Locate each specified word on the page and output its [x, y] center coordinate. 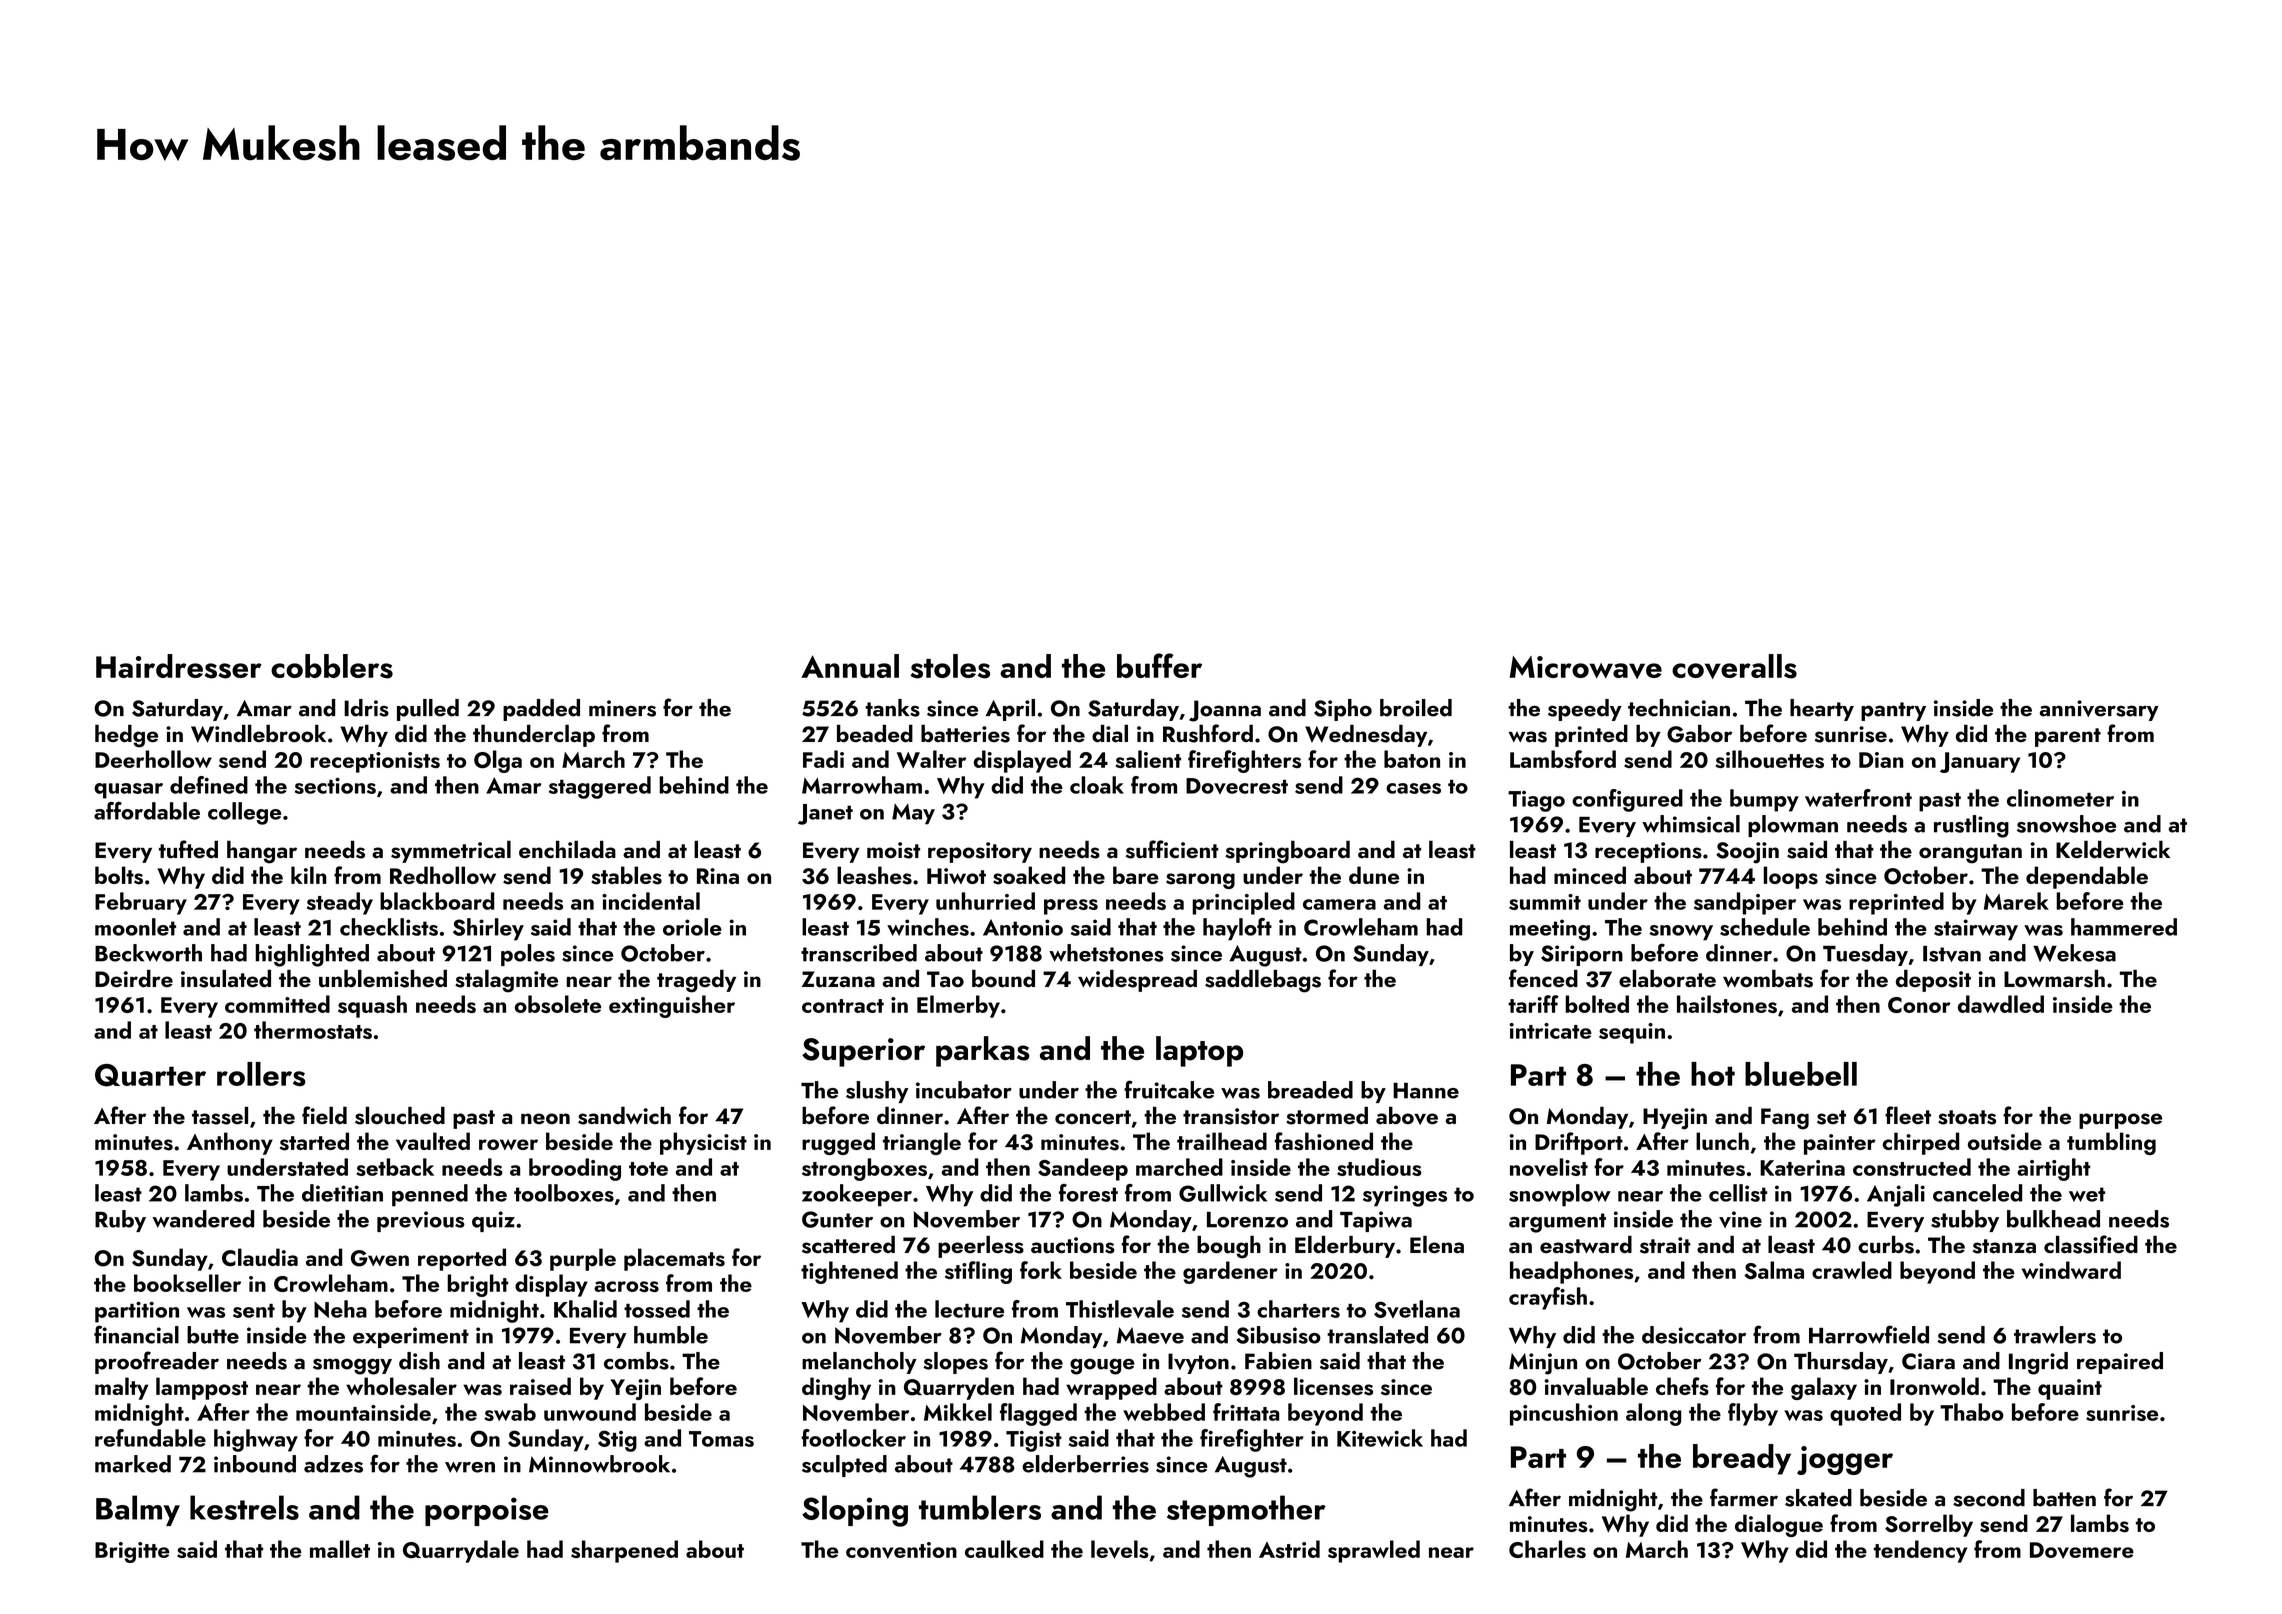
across [626, 1286]
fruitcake [1169, 1089]
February [141, 903]
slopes [955, 1363]
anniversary [2099, 710]
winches [928, 927]
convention [901, 1550]
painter [1840, 1144]
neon [545, 1118]
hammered [2124, 927]
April [1010, 710]
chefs [1682, 1386]
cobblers [332, 666]
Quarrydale [461, 1551]
